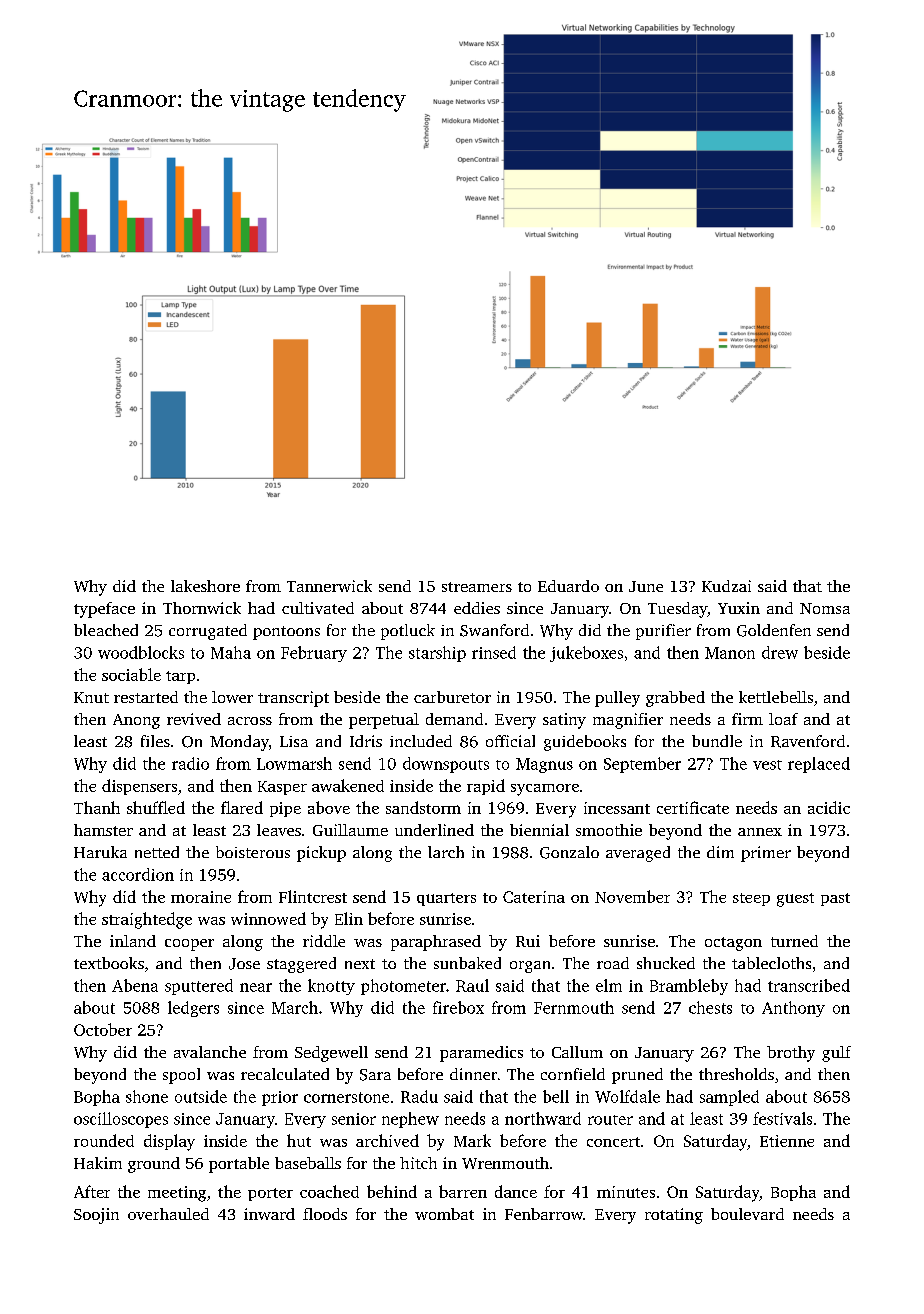 Image resolution: width=924 pixels, height=1314 pixels. Describe the element at coordinates (726, 586) in the document. I see `Kudzai` at that location.
